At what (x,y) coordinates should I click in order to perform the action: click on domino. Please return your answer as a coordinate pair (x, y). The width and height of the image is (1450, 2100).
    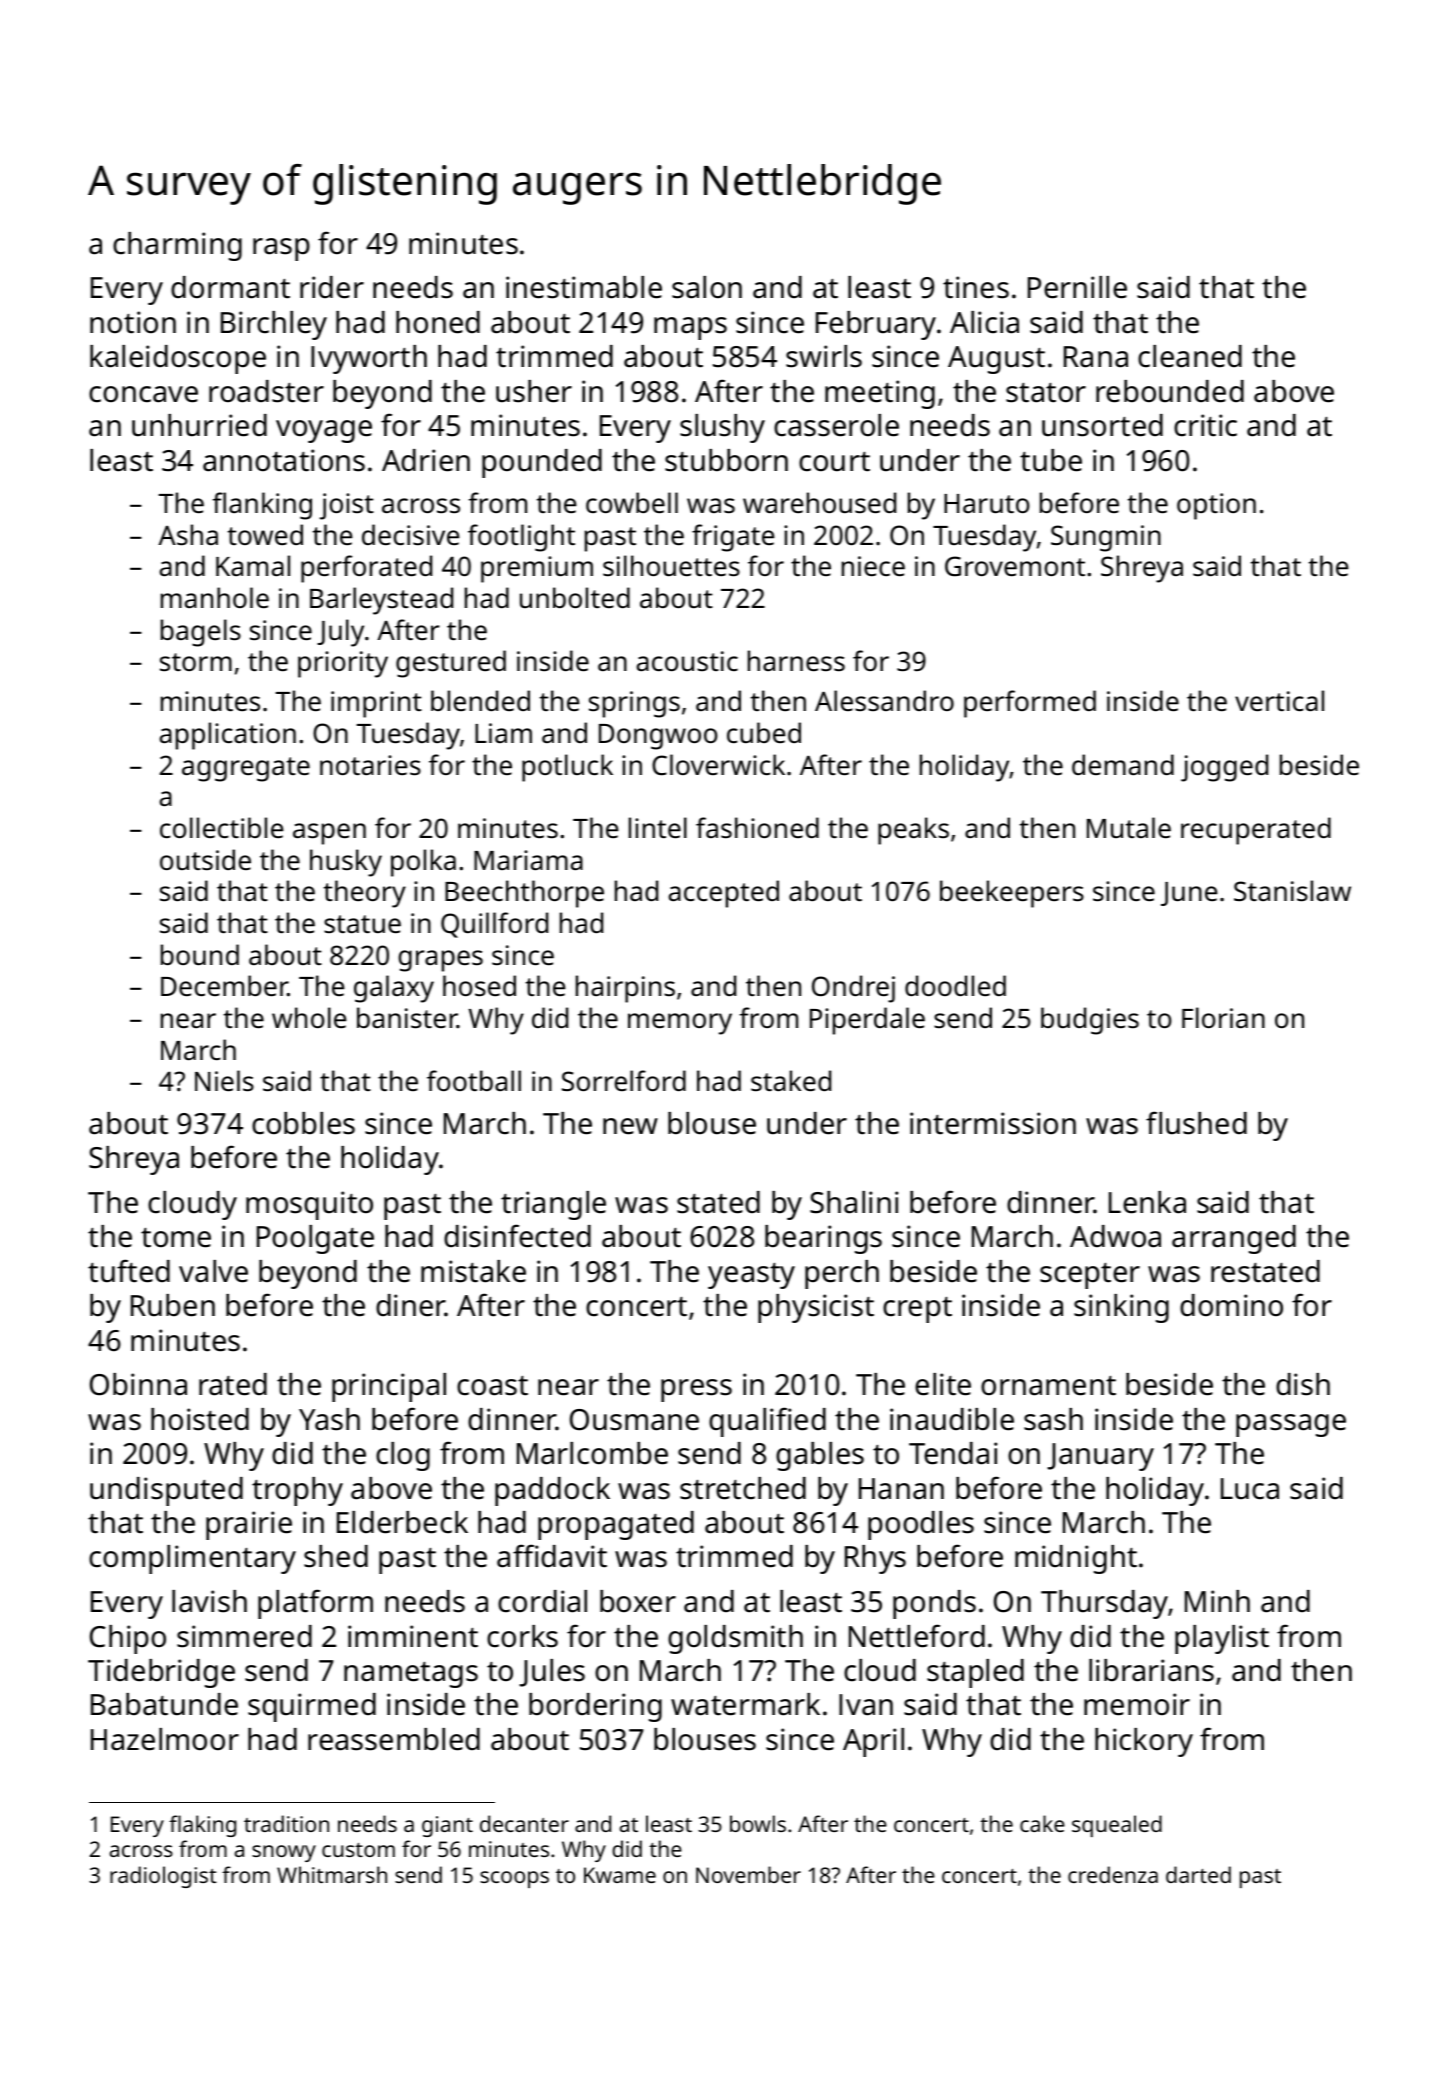
    Looking at the image, I should click on (1231, 1305).
